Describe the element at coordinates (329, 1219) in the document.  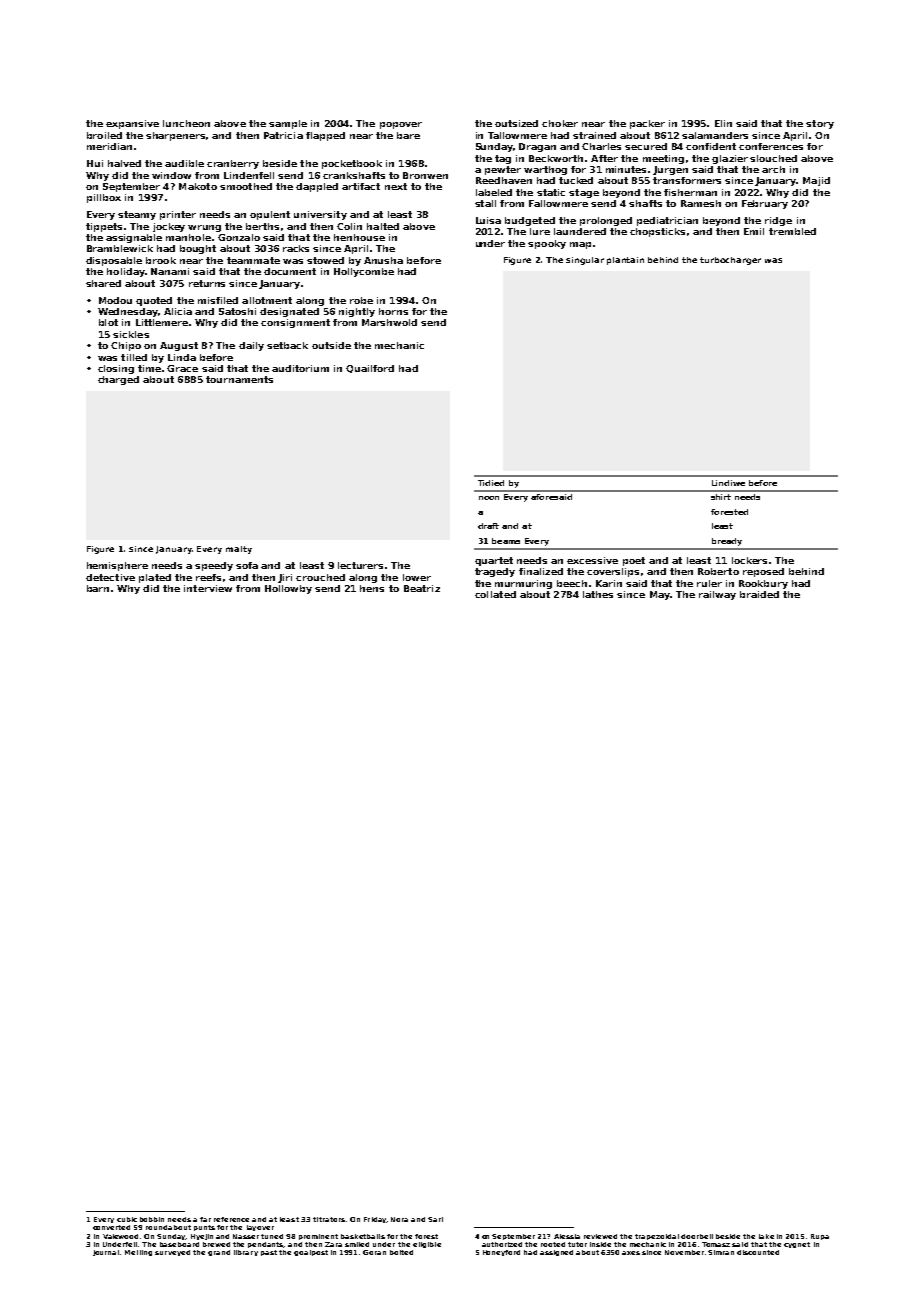
I see `titrators` at that location.
